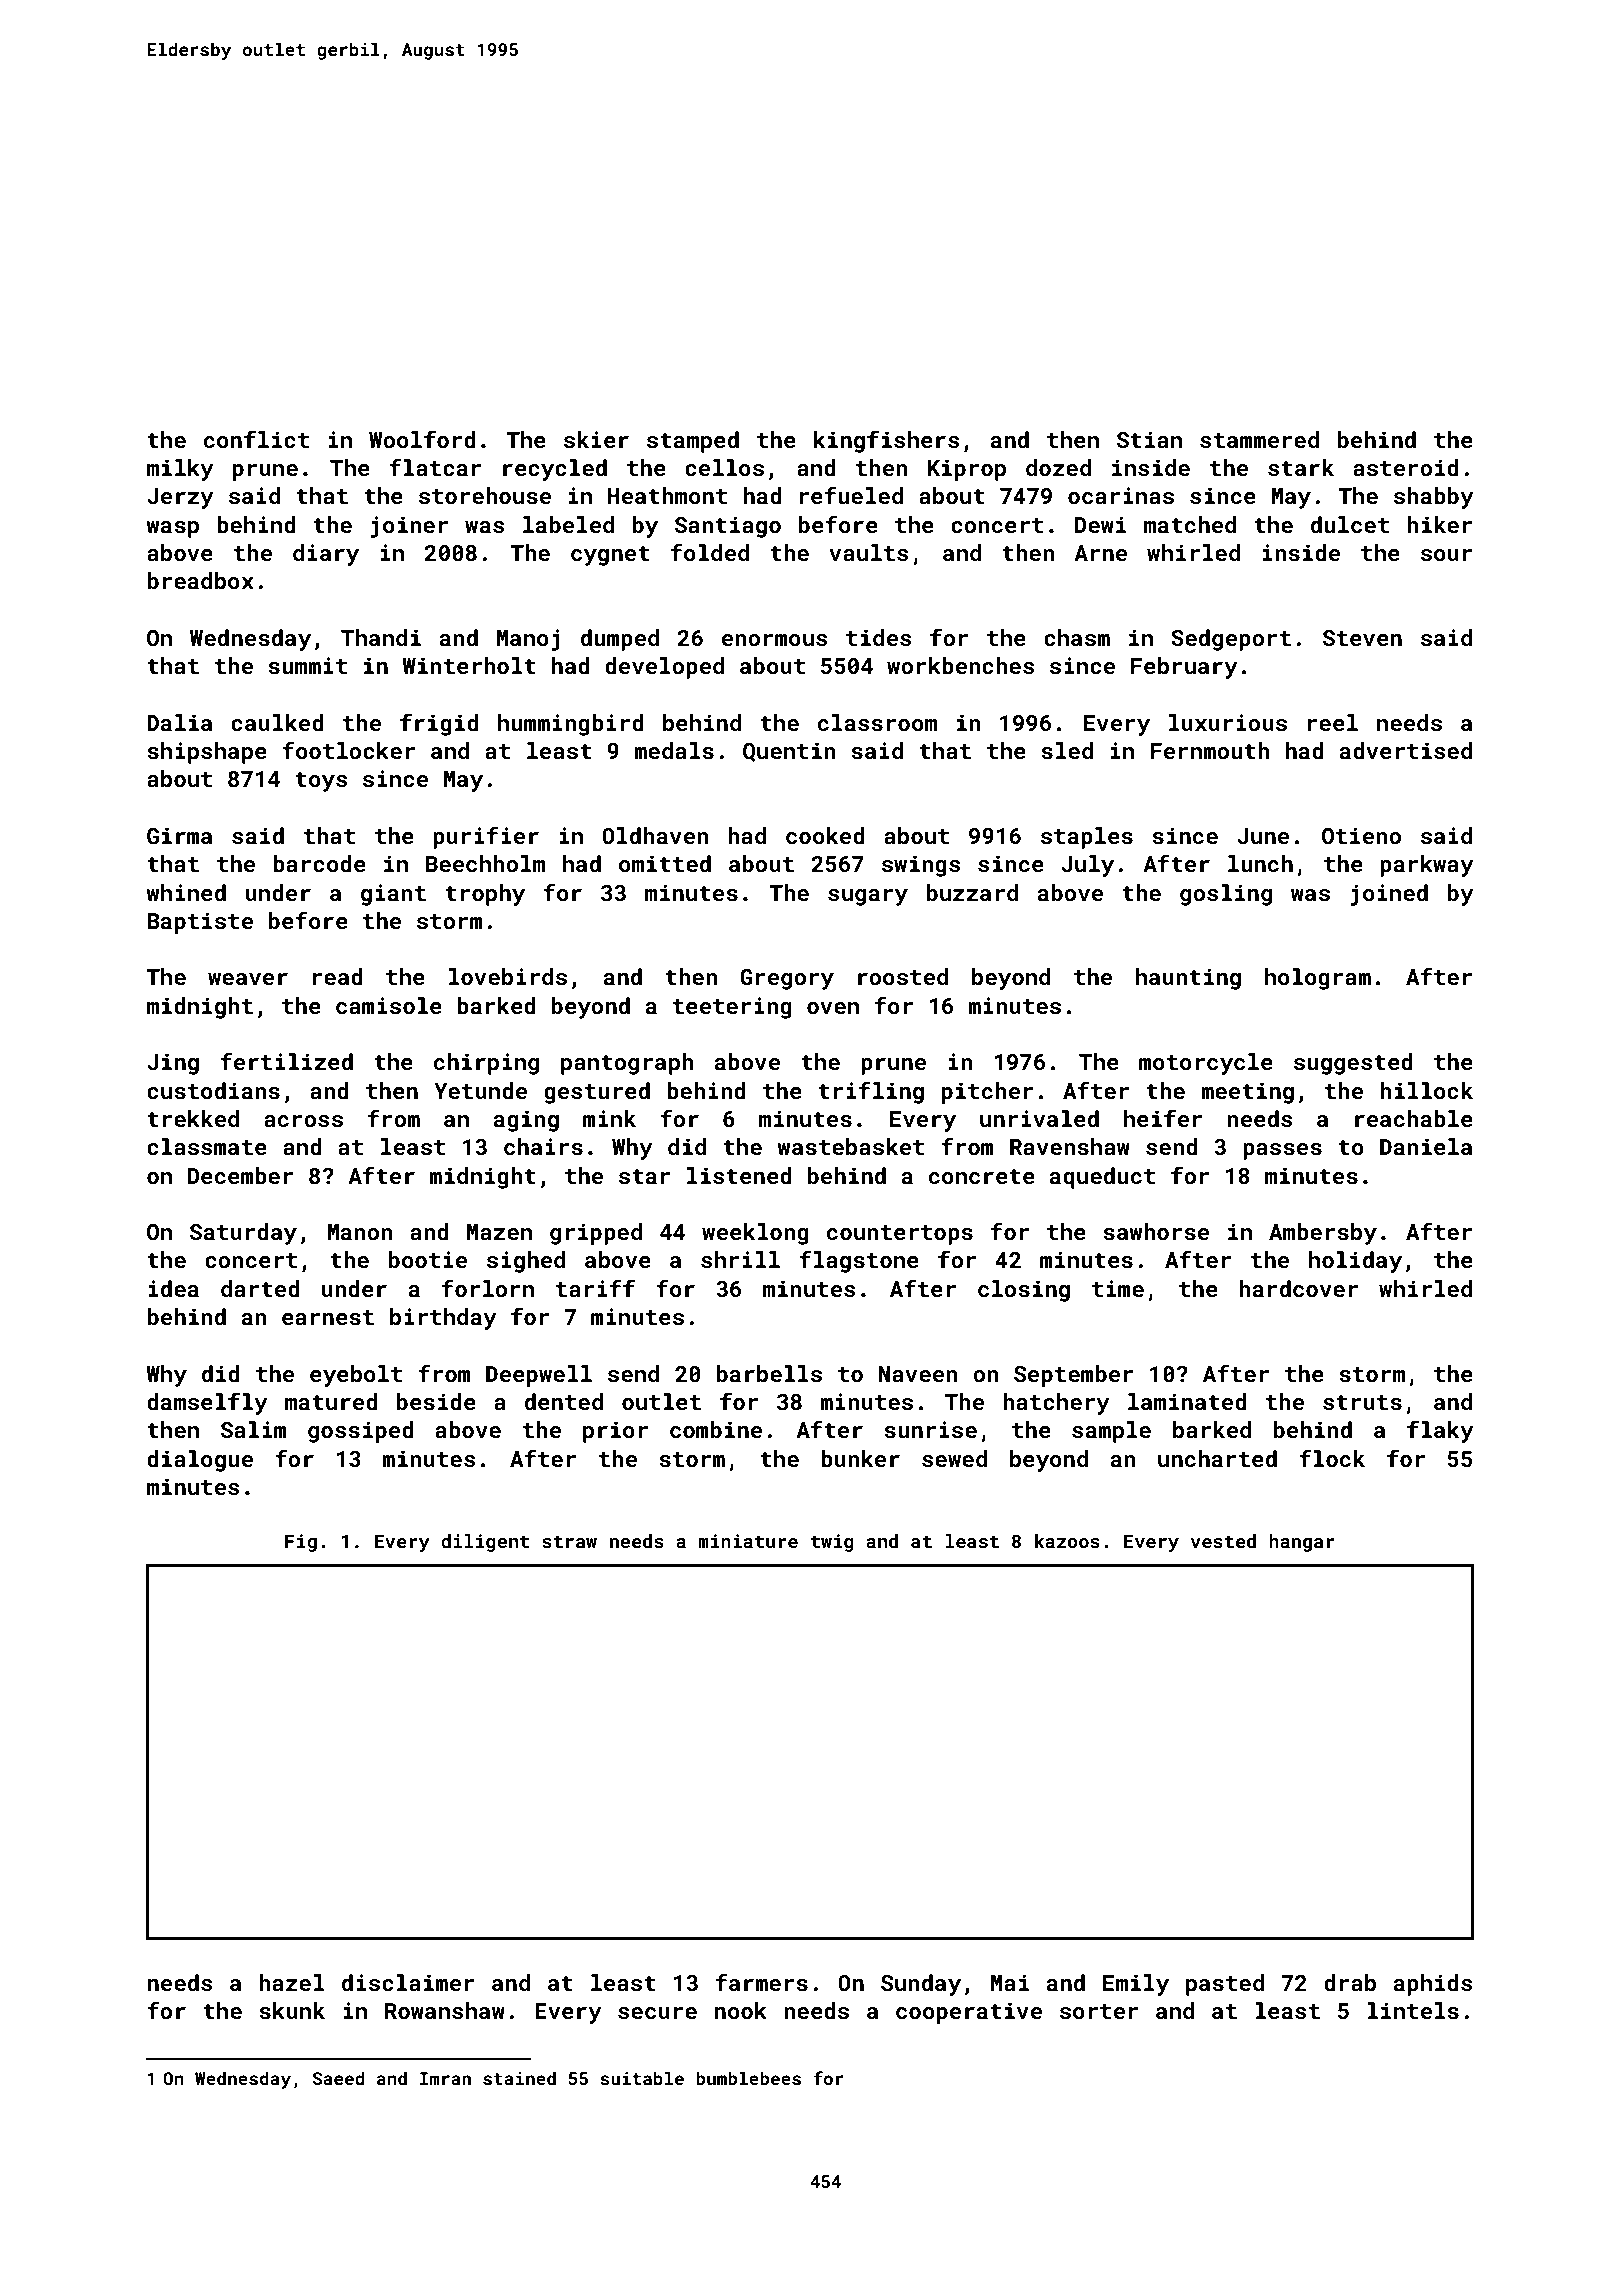  What do you see at coordinates (1413, 2010) in the page?
I see `lintels` at bounding box center [1413, 2010].
